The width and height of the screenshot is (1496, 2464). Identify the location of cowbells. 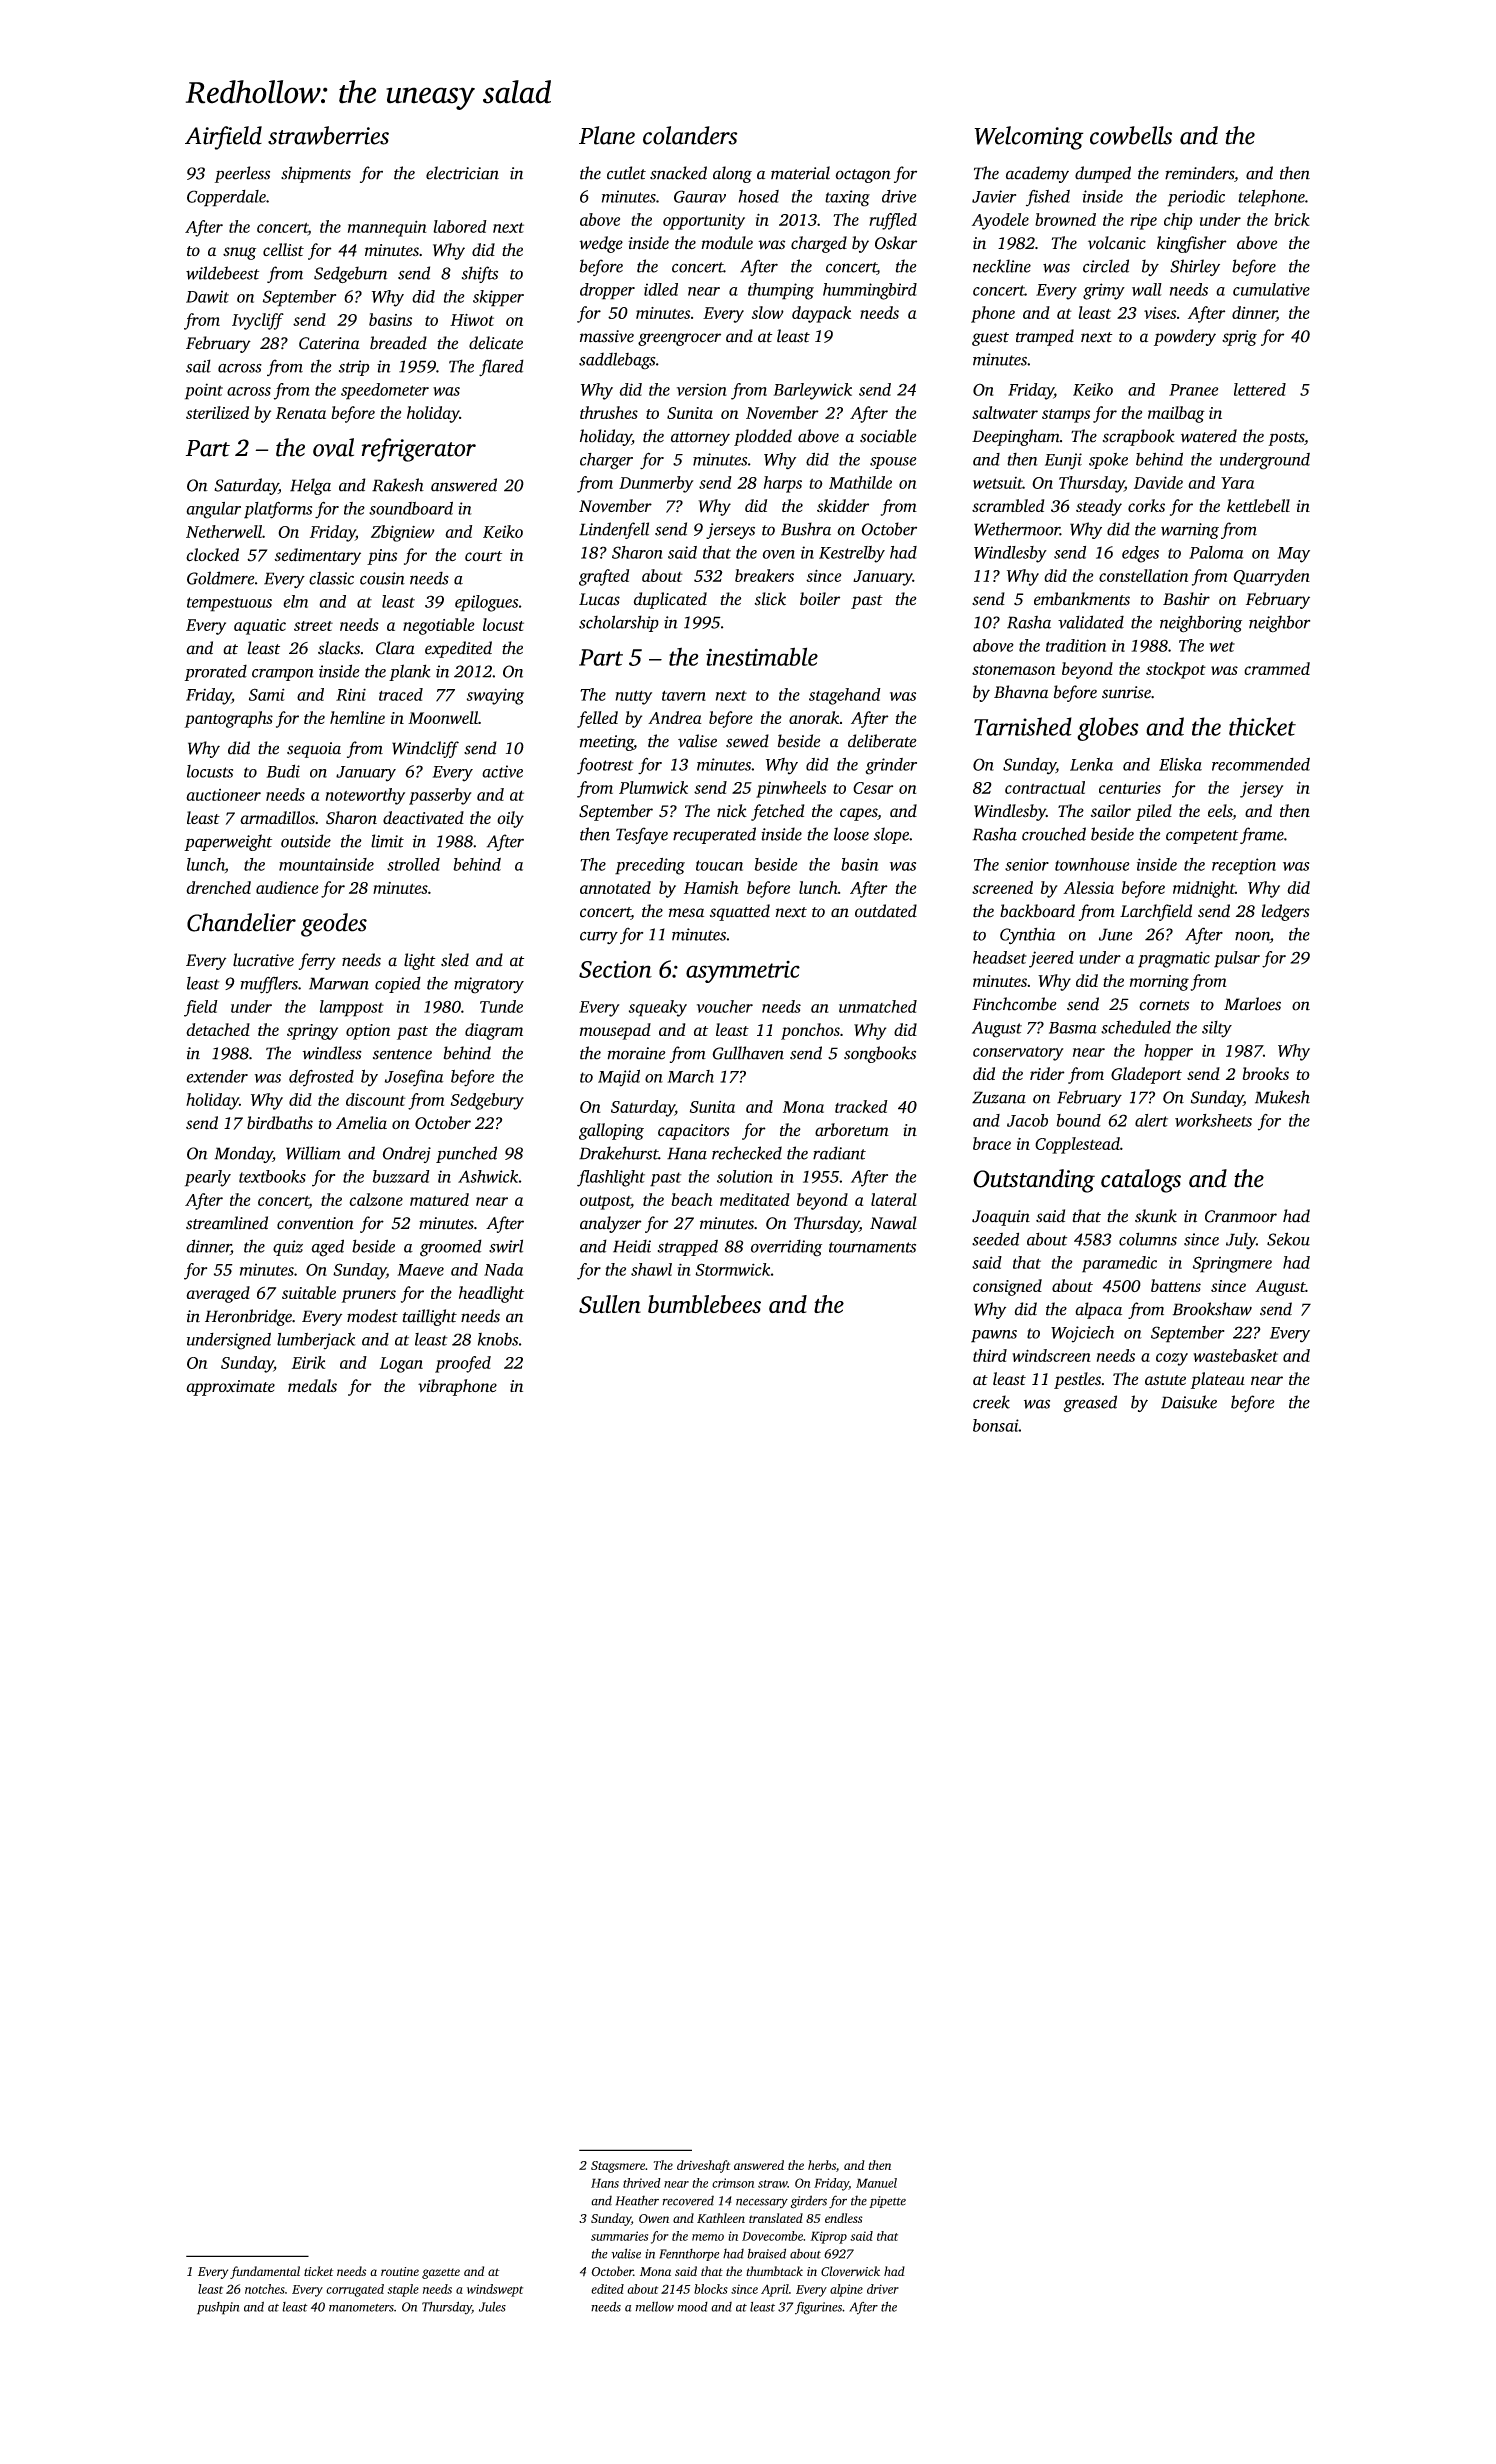
(1131, 135).
